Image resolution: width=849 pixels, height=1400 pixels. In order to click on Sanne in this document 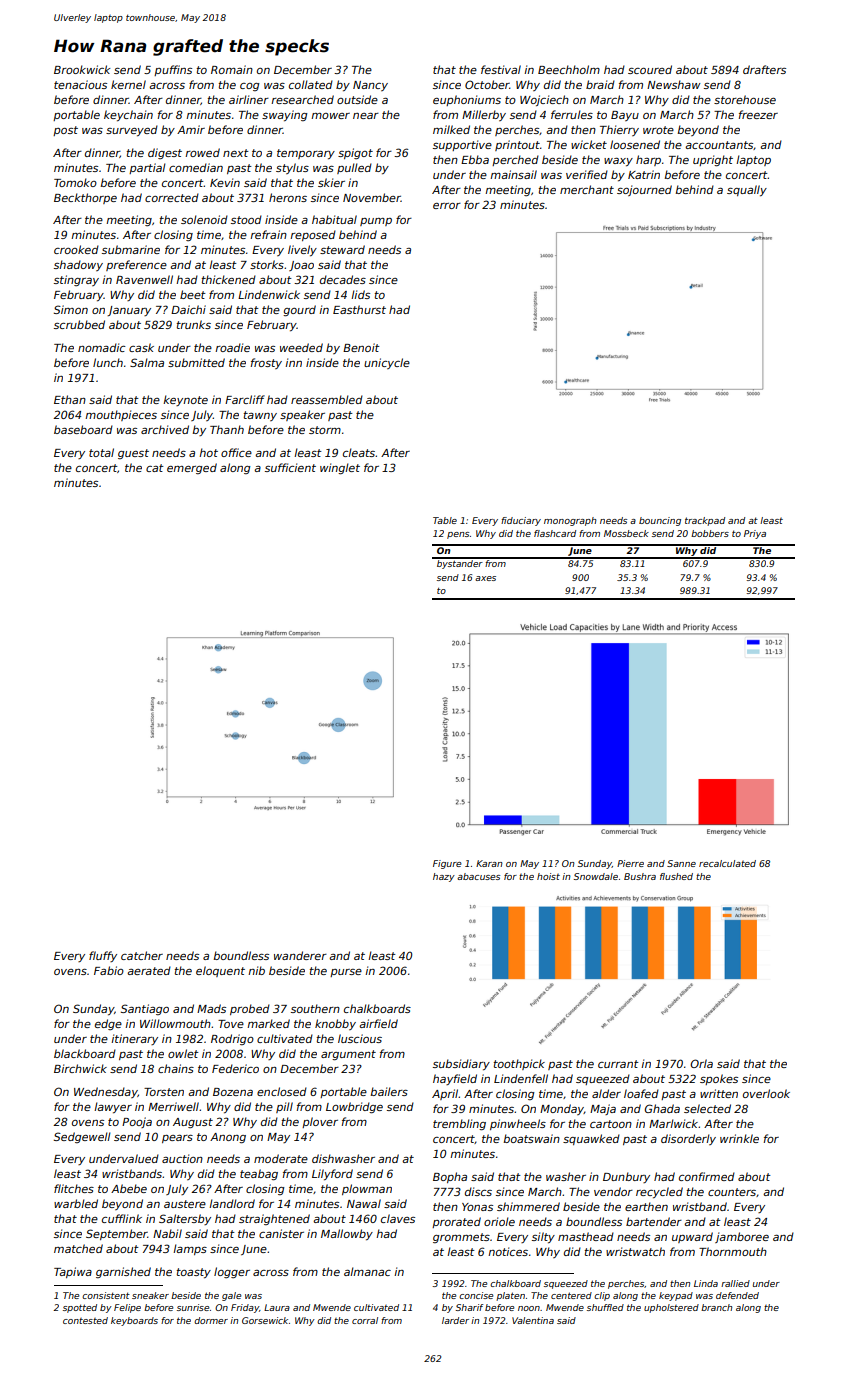, I will do `click(681, 863)`.
